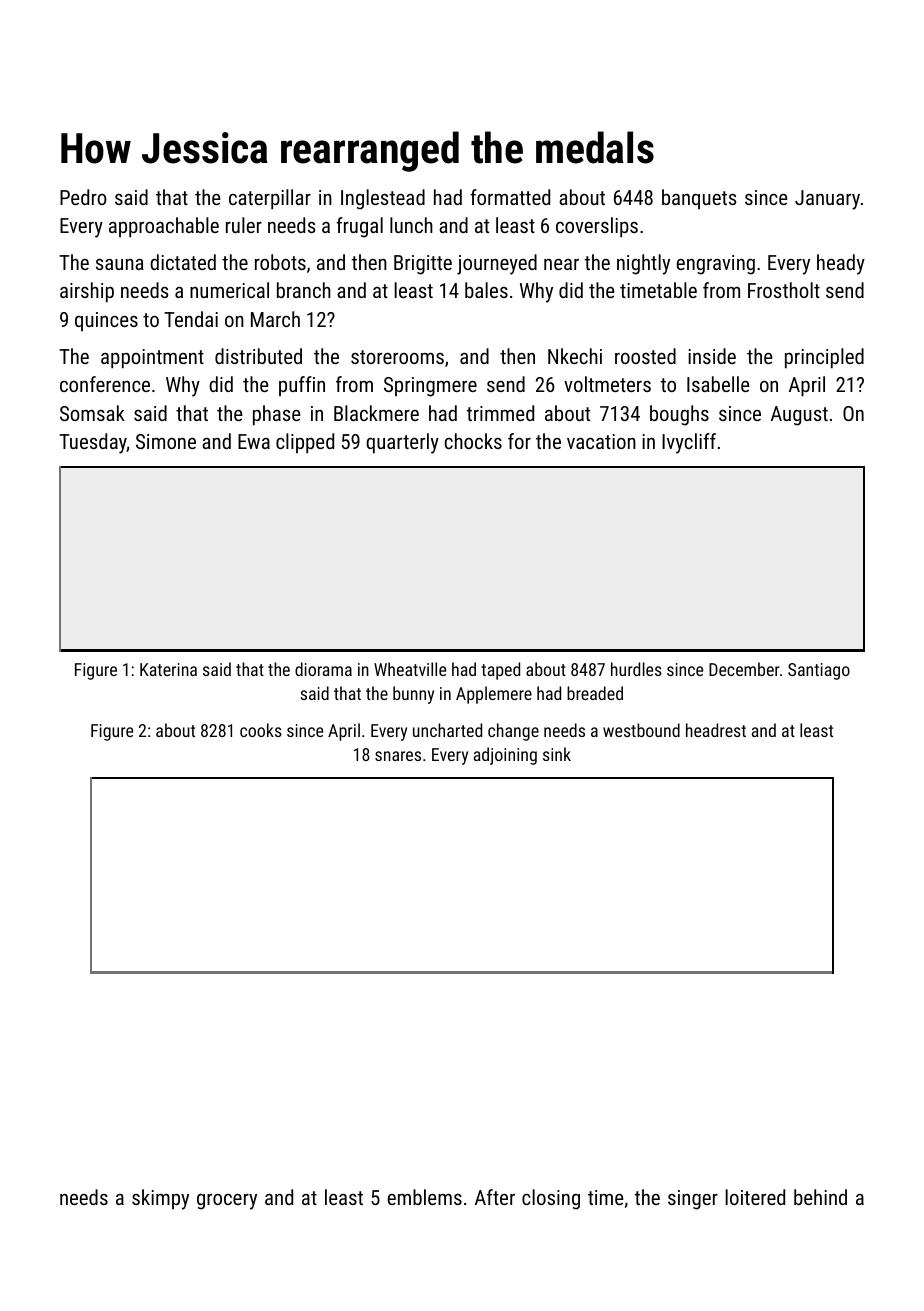 The image size is (924, 1311). What do you see at coordinates (819, 671) in the document?
I see `Santiago` at bounding box center [819, 671].
